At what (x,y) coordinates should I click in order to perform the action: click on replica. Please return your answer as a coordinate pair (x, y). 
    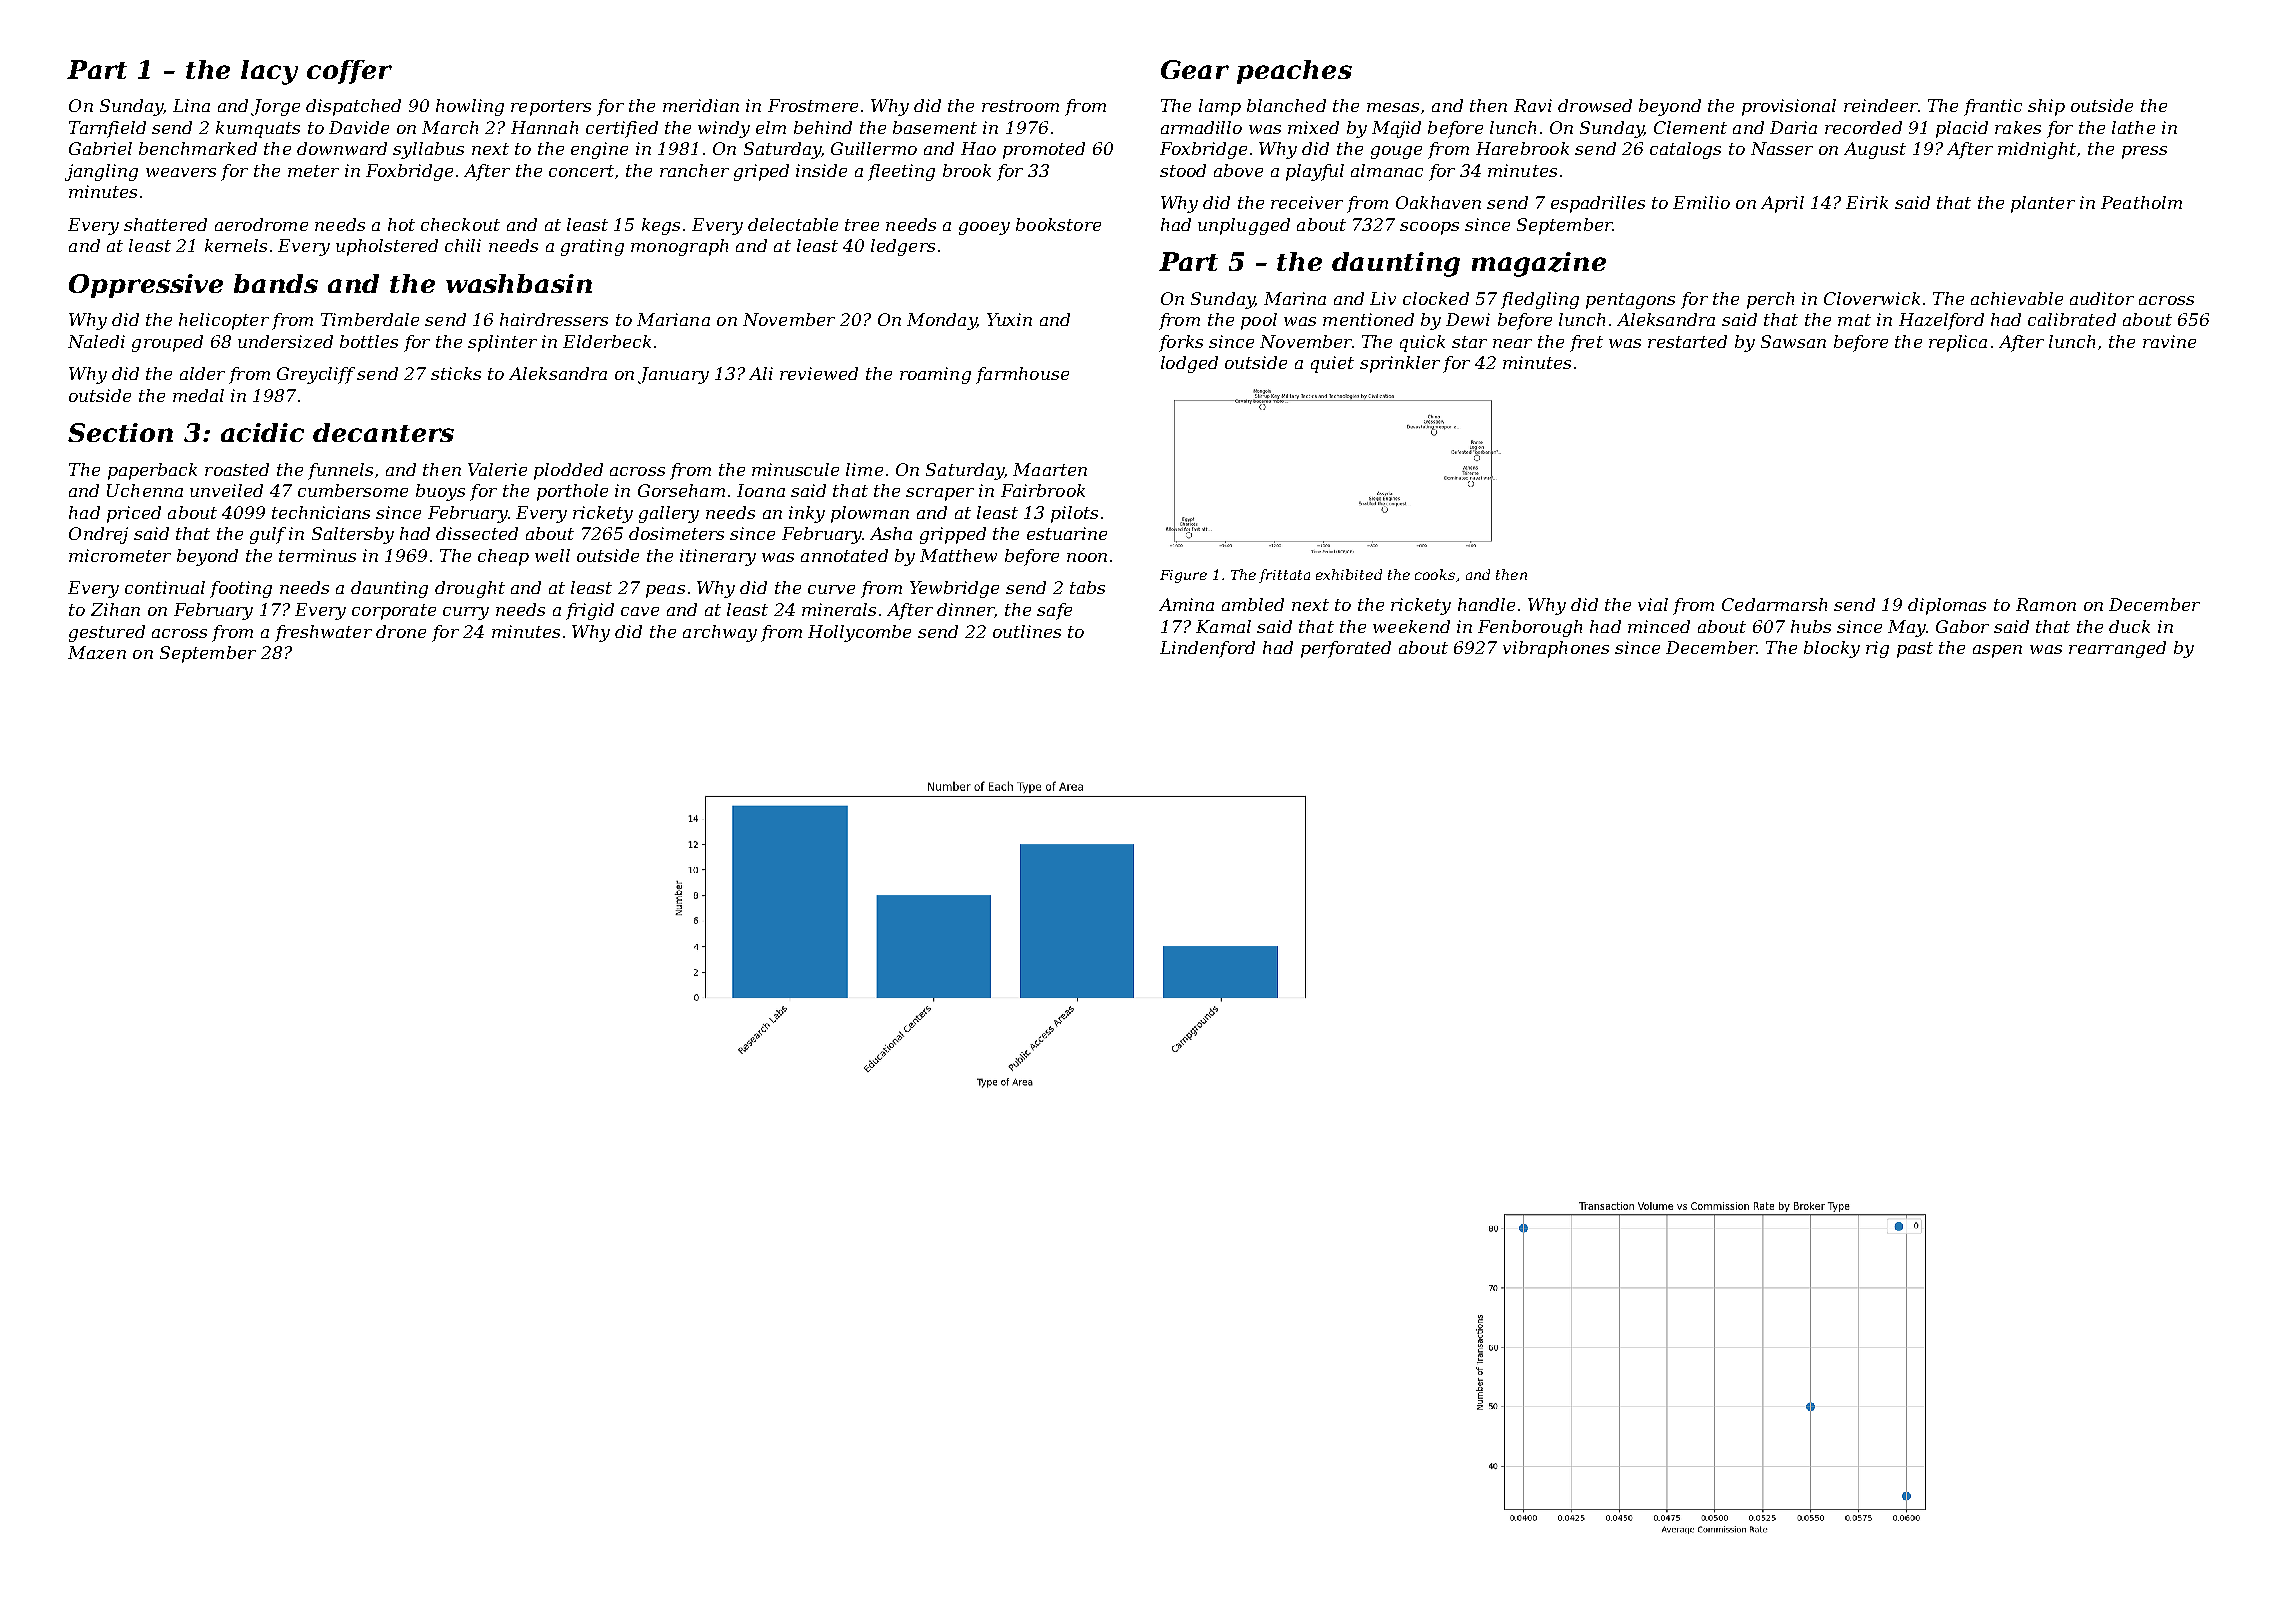
    Looking at the image, I should click on (1958, 343).
